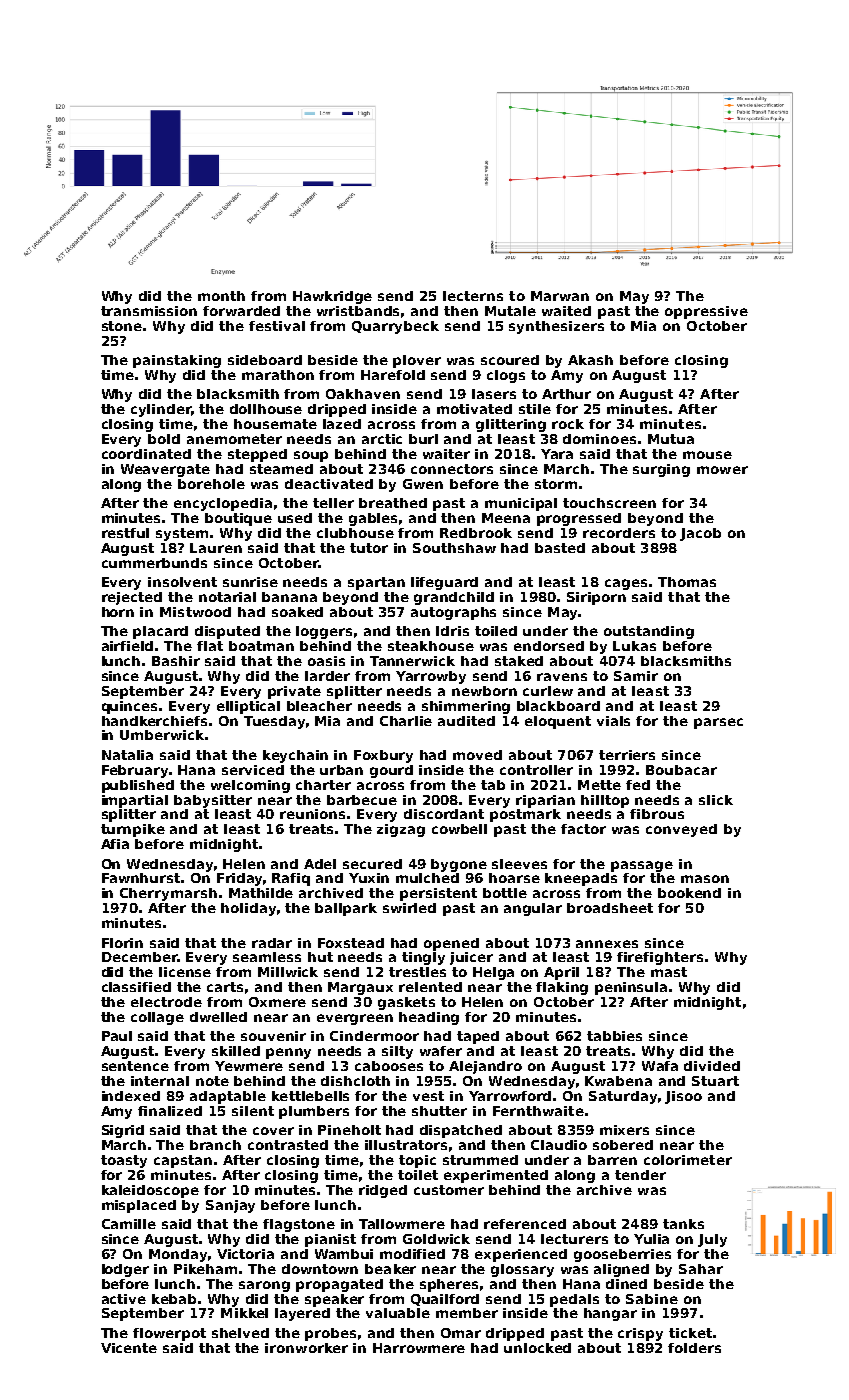 The width and height of the document is (849, 1400). I want to click on Margaux, so click(360, 988).
